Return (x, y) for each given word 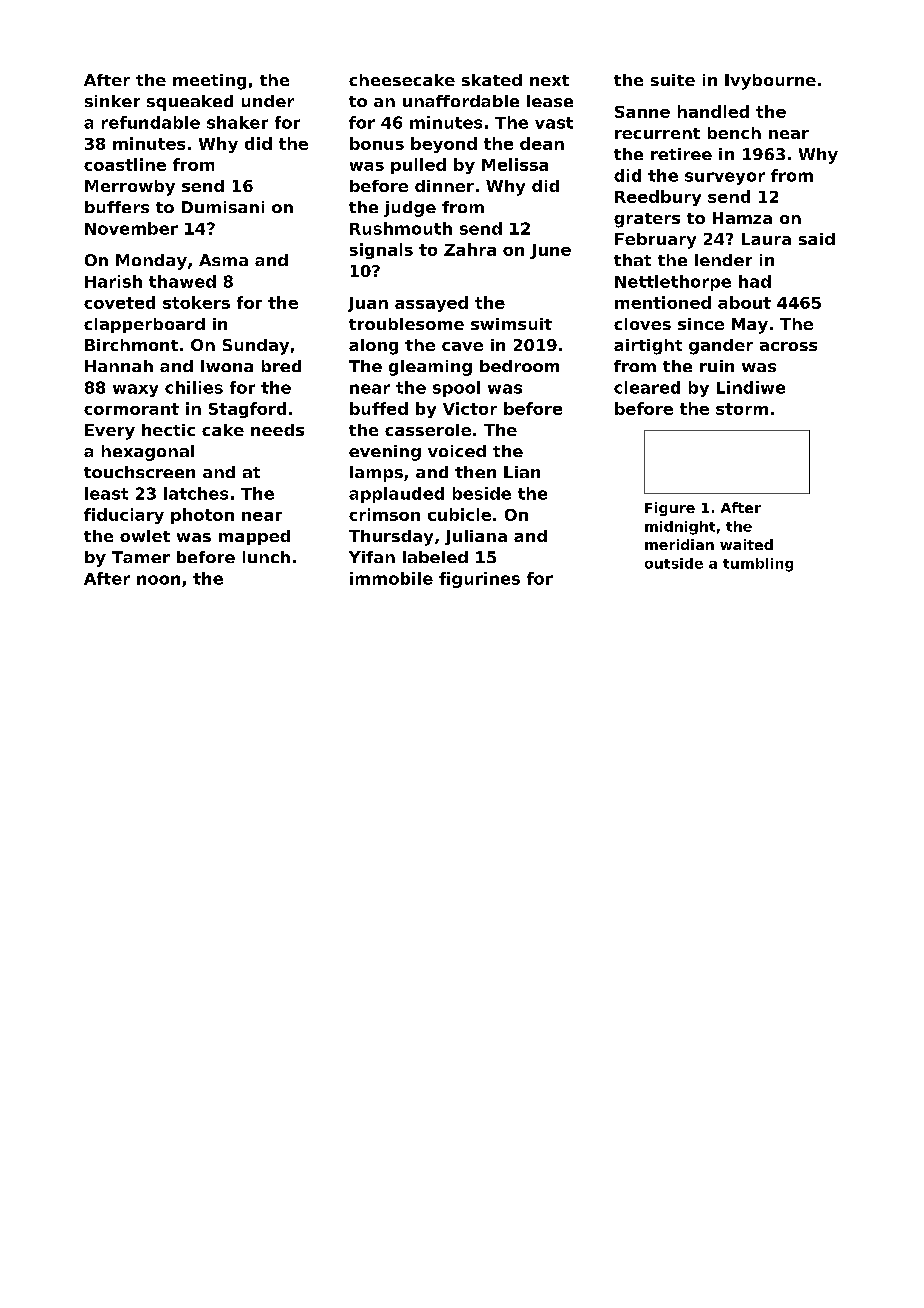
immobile (391, 578)
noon (158, 580)
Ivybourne (770, 82)
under (268, 101)
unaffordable (461, 101)
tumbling (758, 565)
